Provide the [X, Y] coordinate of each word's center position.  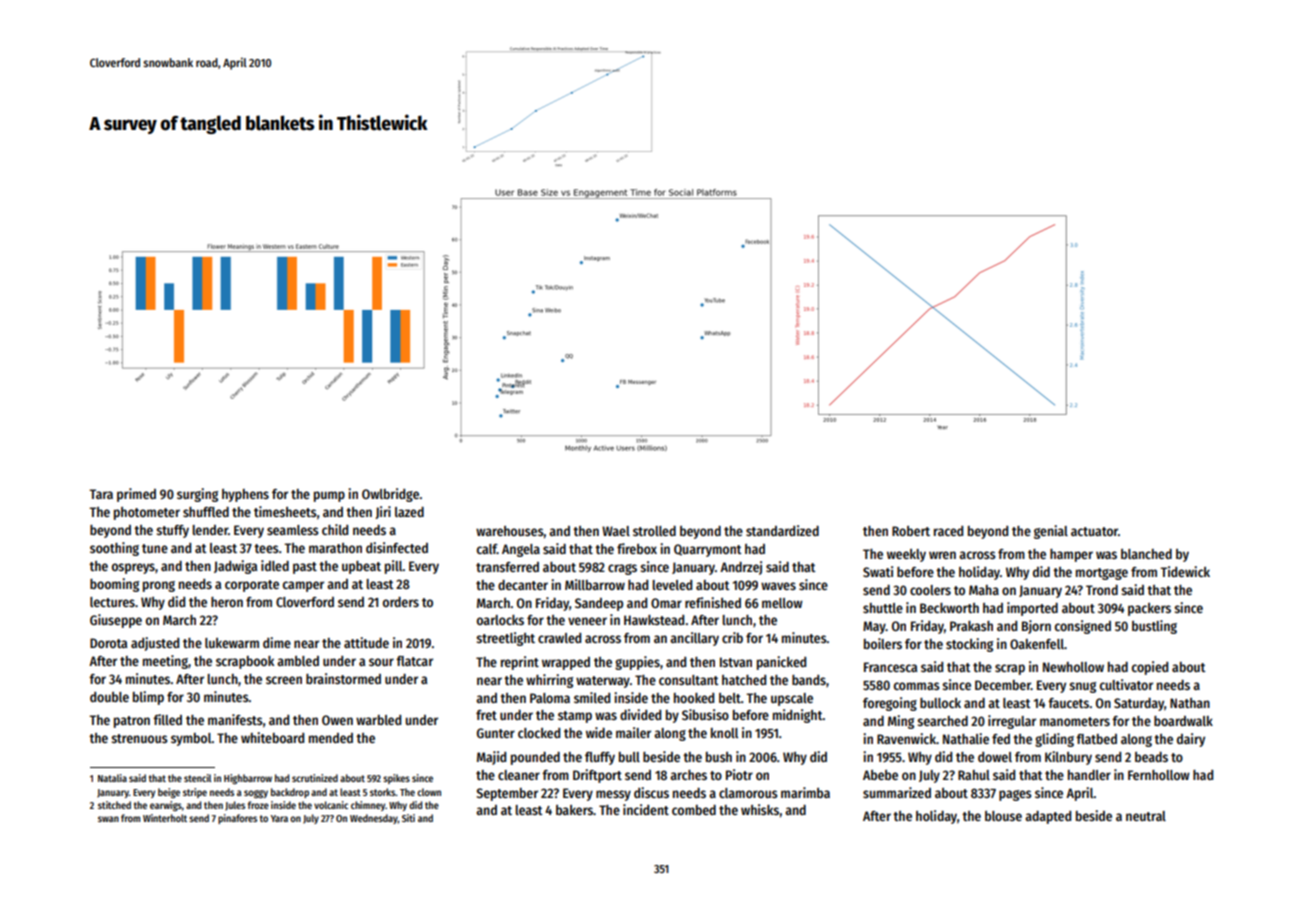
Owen [337, 720]
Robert [911, 531]
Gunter [496, 733]
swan [108, 819]
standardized [782, 530]
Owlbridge [390, 495]
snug [1083, 687]
